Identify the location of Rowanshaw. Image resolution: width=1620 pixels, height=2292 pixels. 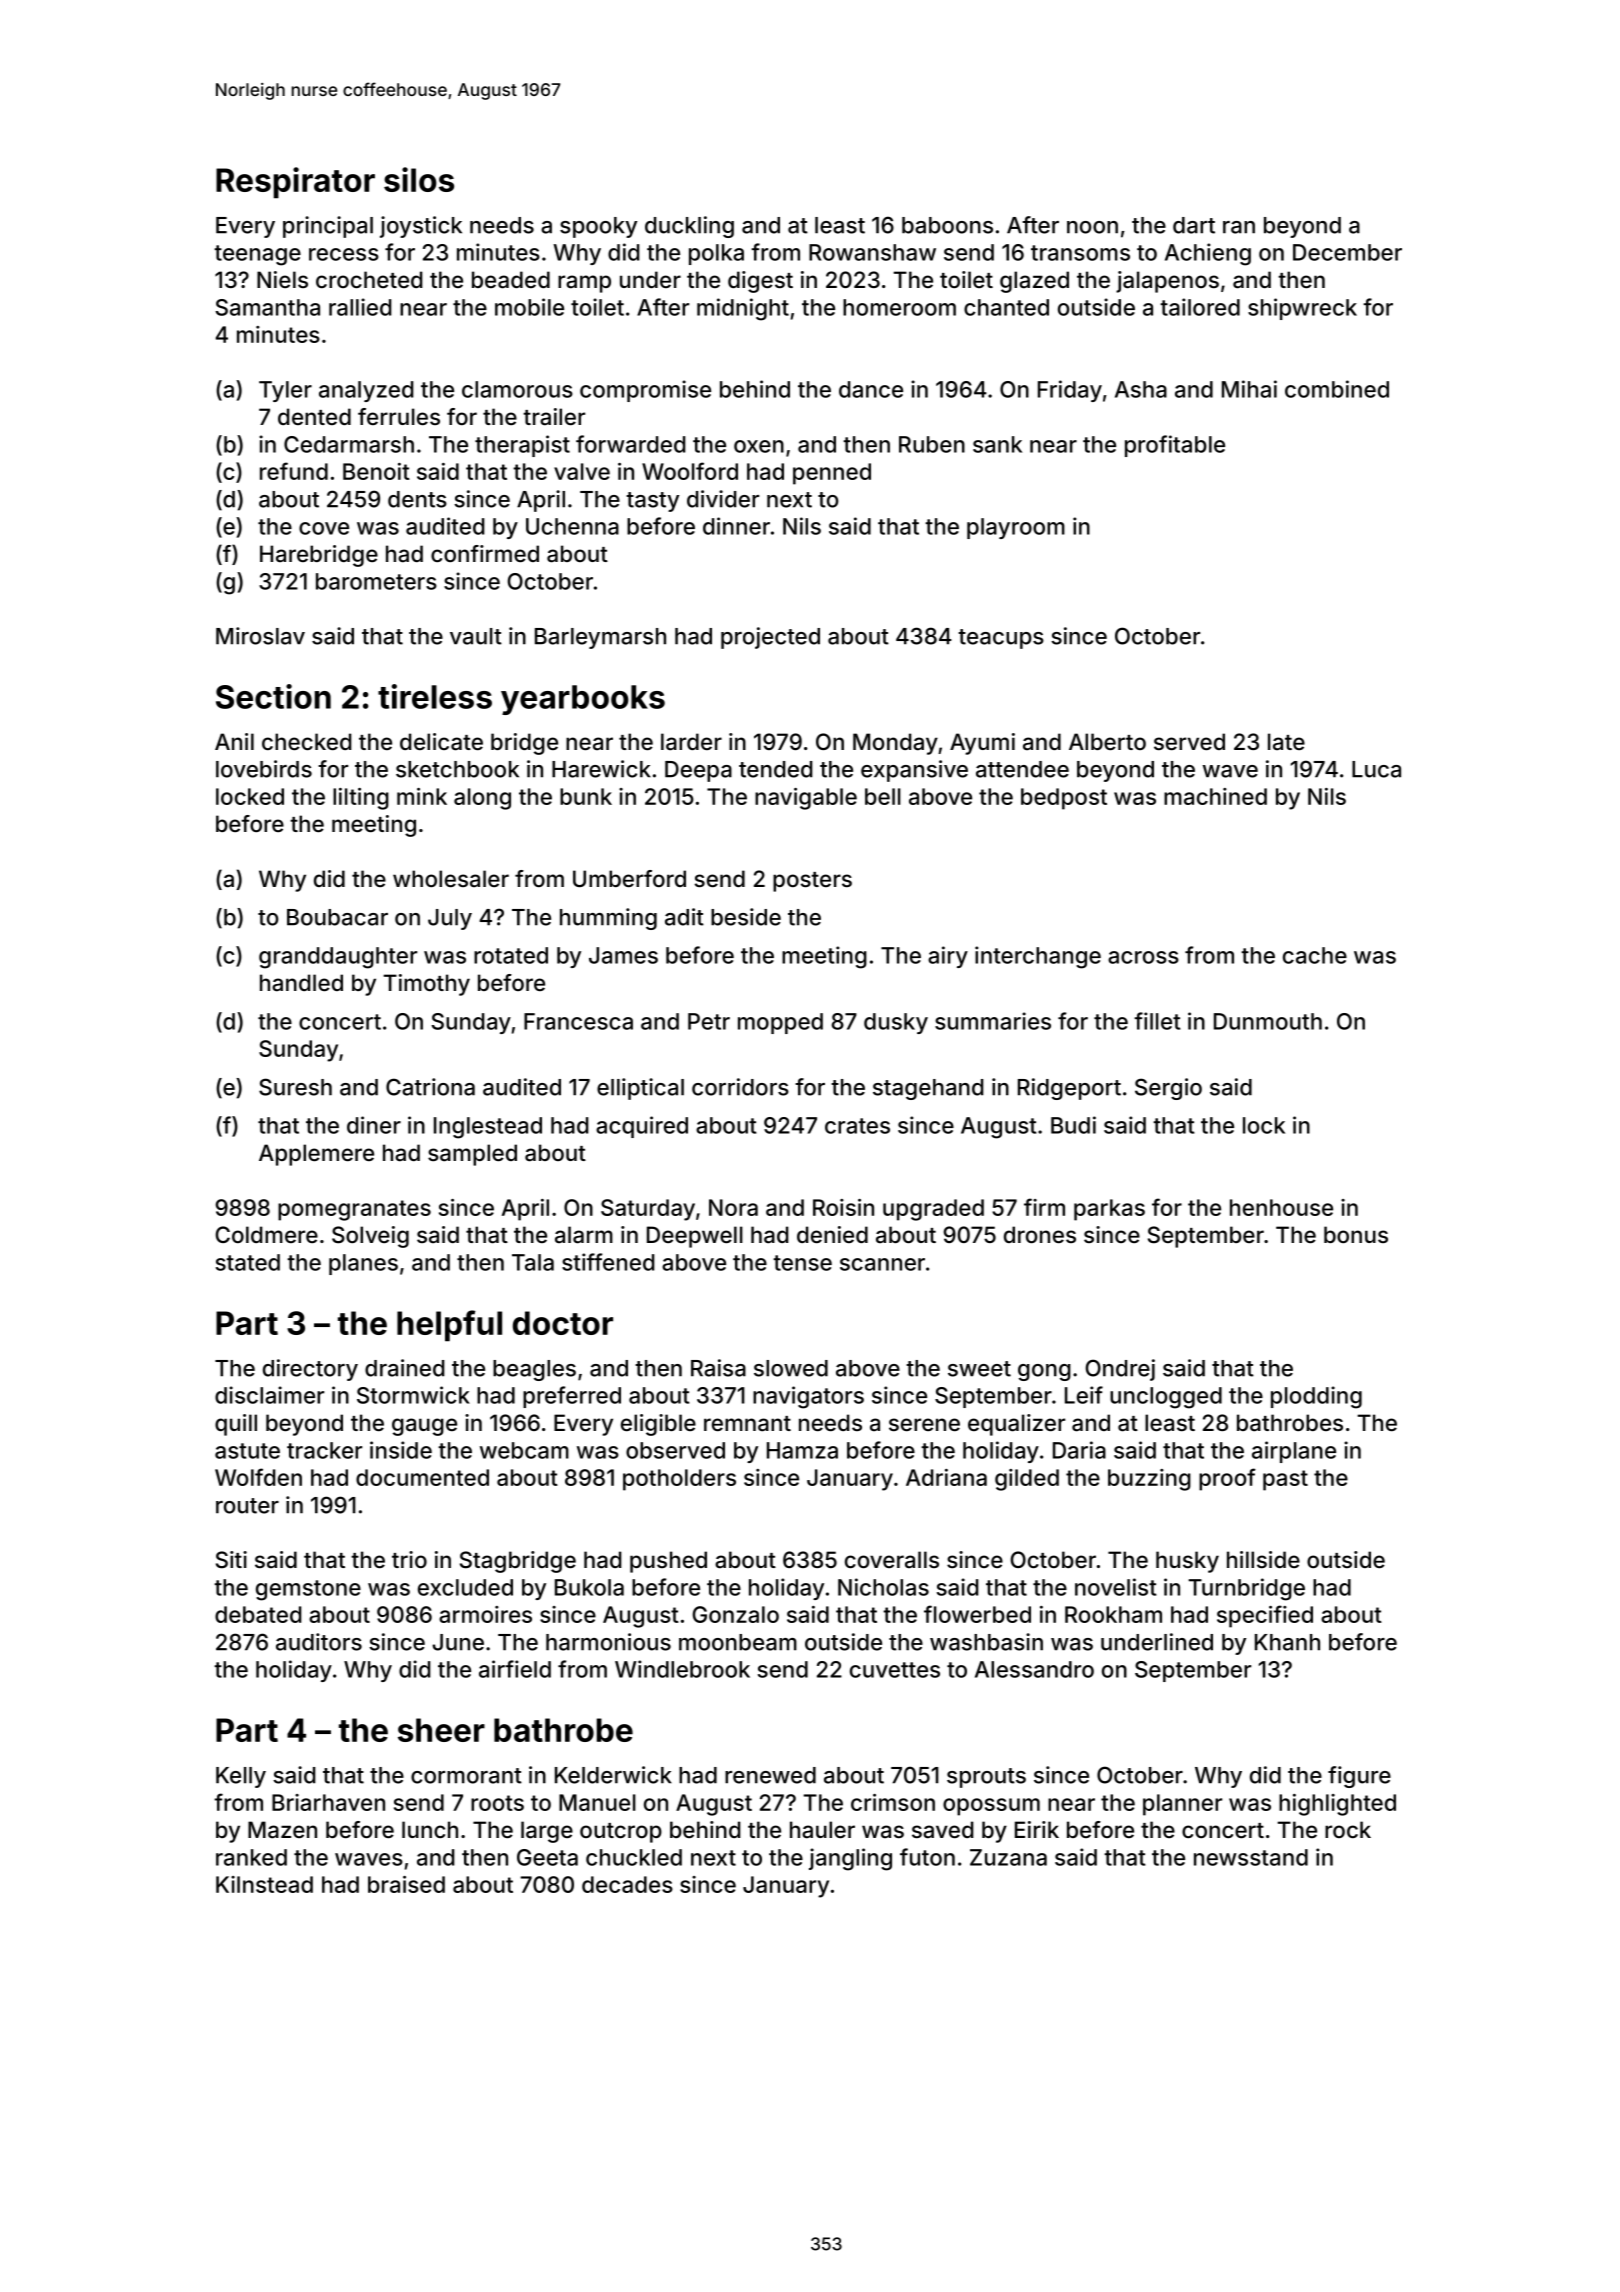
(872, 252).
